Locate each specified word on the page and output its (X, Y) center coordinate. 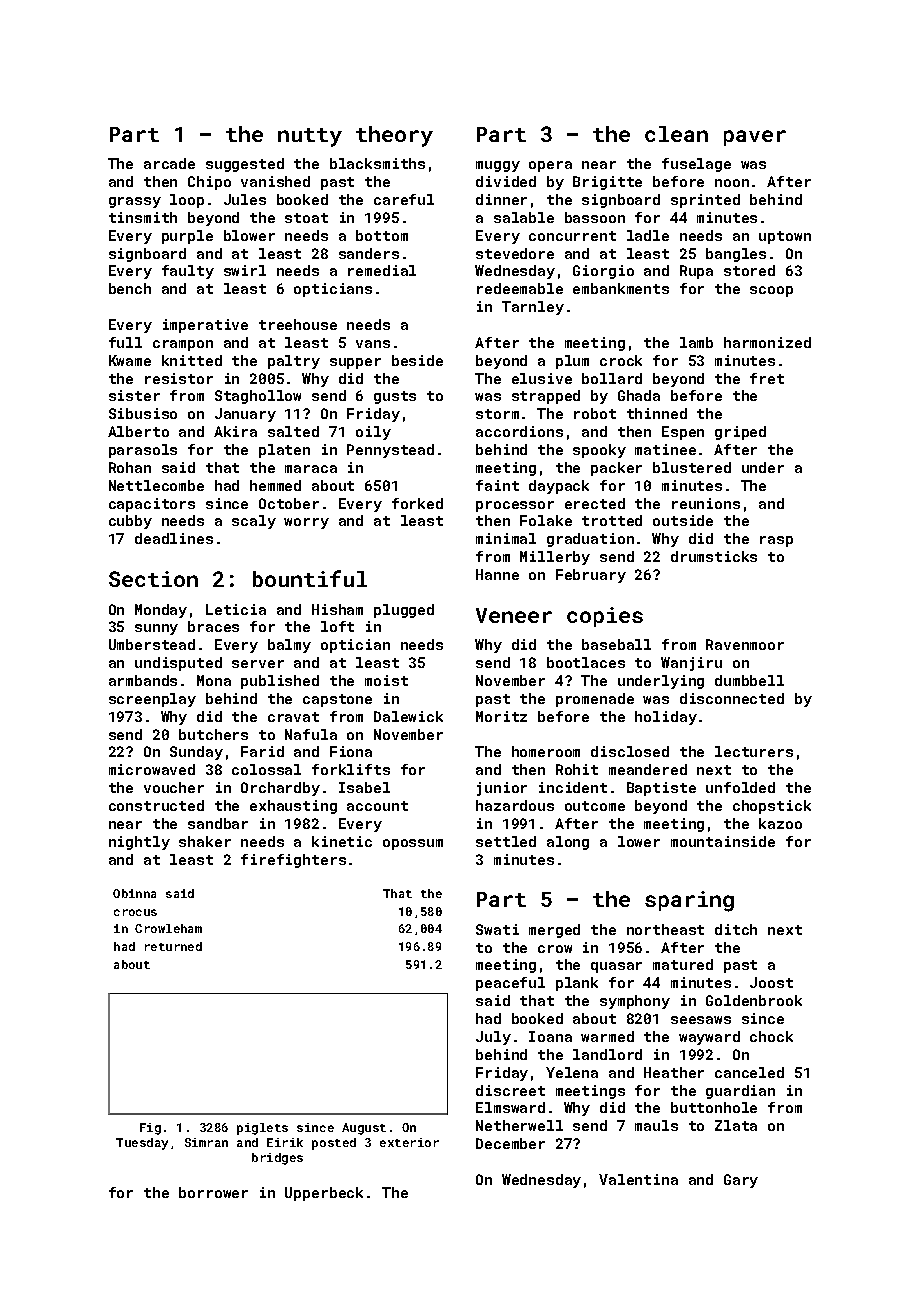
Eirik (285, 1142)
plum (572, 362)
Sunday (196, 753)
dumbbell (749, 680)
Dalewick (408, 716)
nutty (310, 137)
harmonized (767, 342)
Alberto (138, 431)
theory (394, 136)
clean (676, 134)
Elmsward (510, 1107)
